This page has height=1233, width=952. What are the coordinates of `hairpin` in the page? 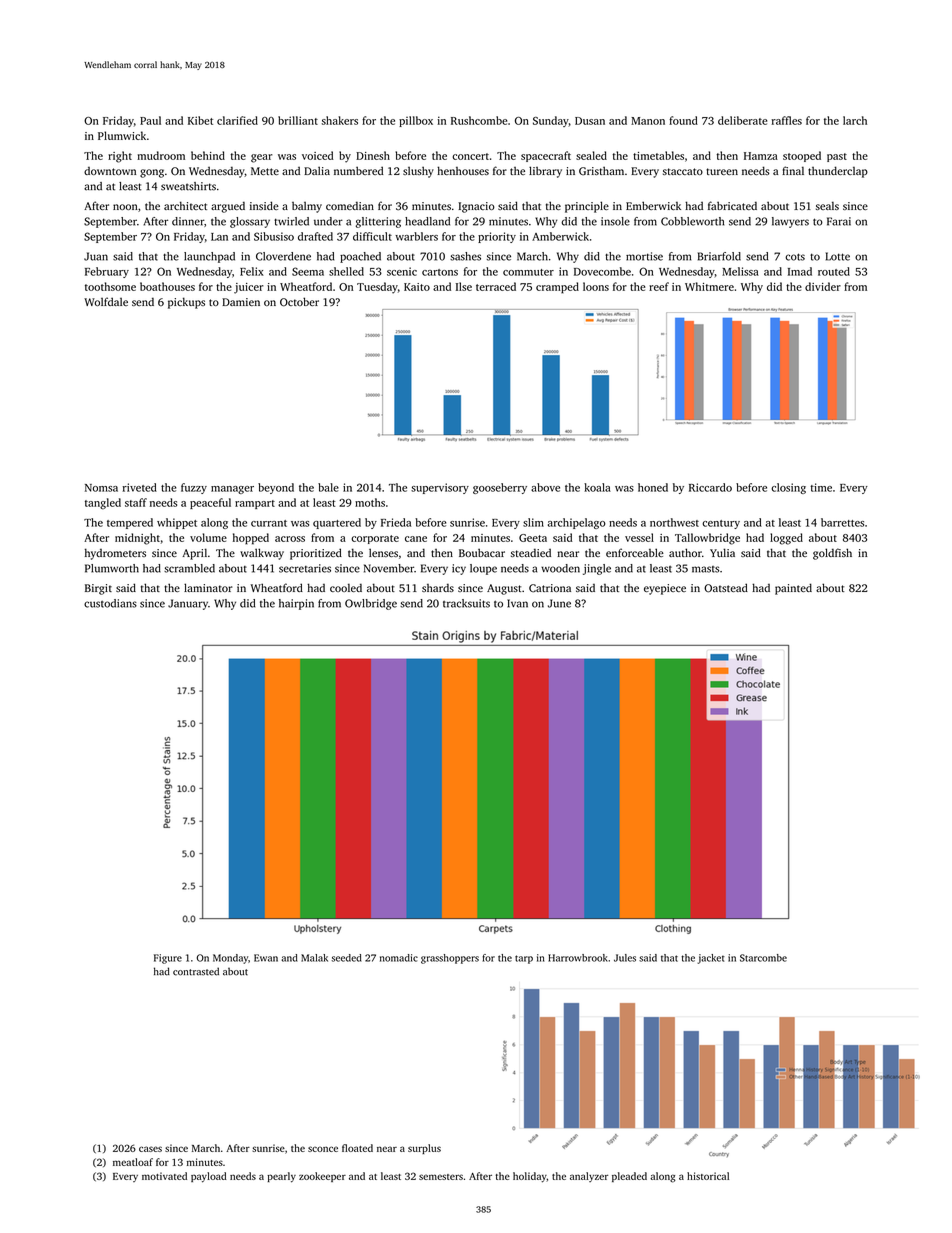 It's located at (296, 604).
